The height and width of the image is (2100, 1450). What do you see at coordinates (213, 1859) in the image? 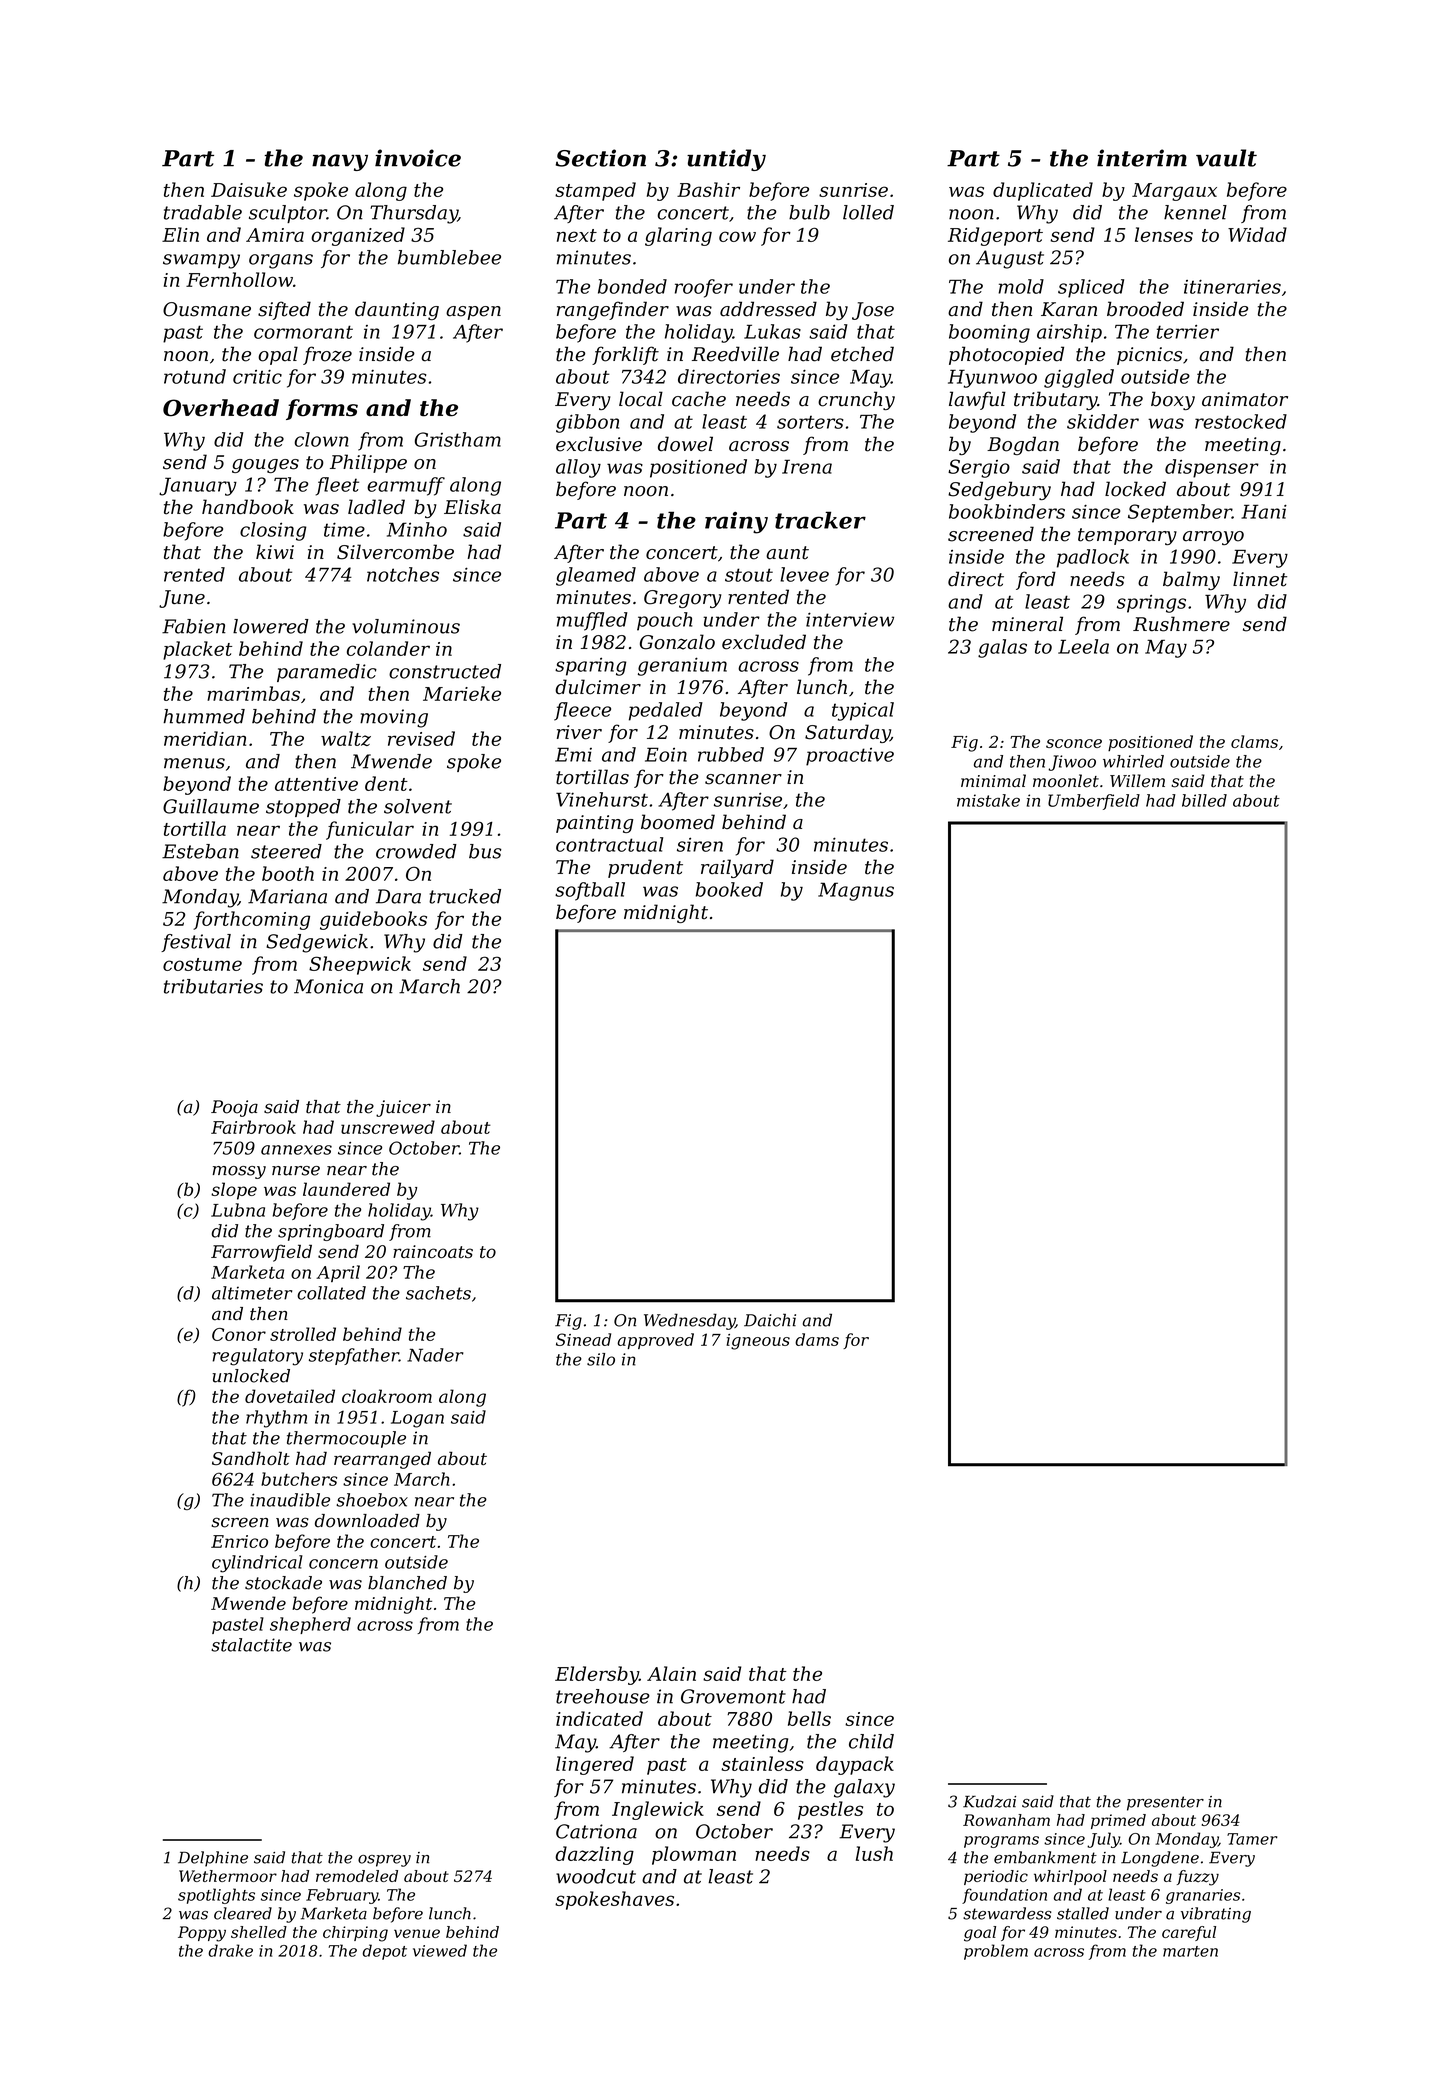
I see `Delphine` at bounding box center [213, 1859].
